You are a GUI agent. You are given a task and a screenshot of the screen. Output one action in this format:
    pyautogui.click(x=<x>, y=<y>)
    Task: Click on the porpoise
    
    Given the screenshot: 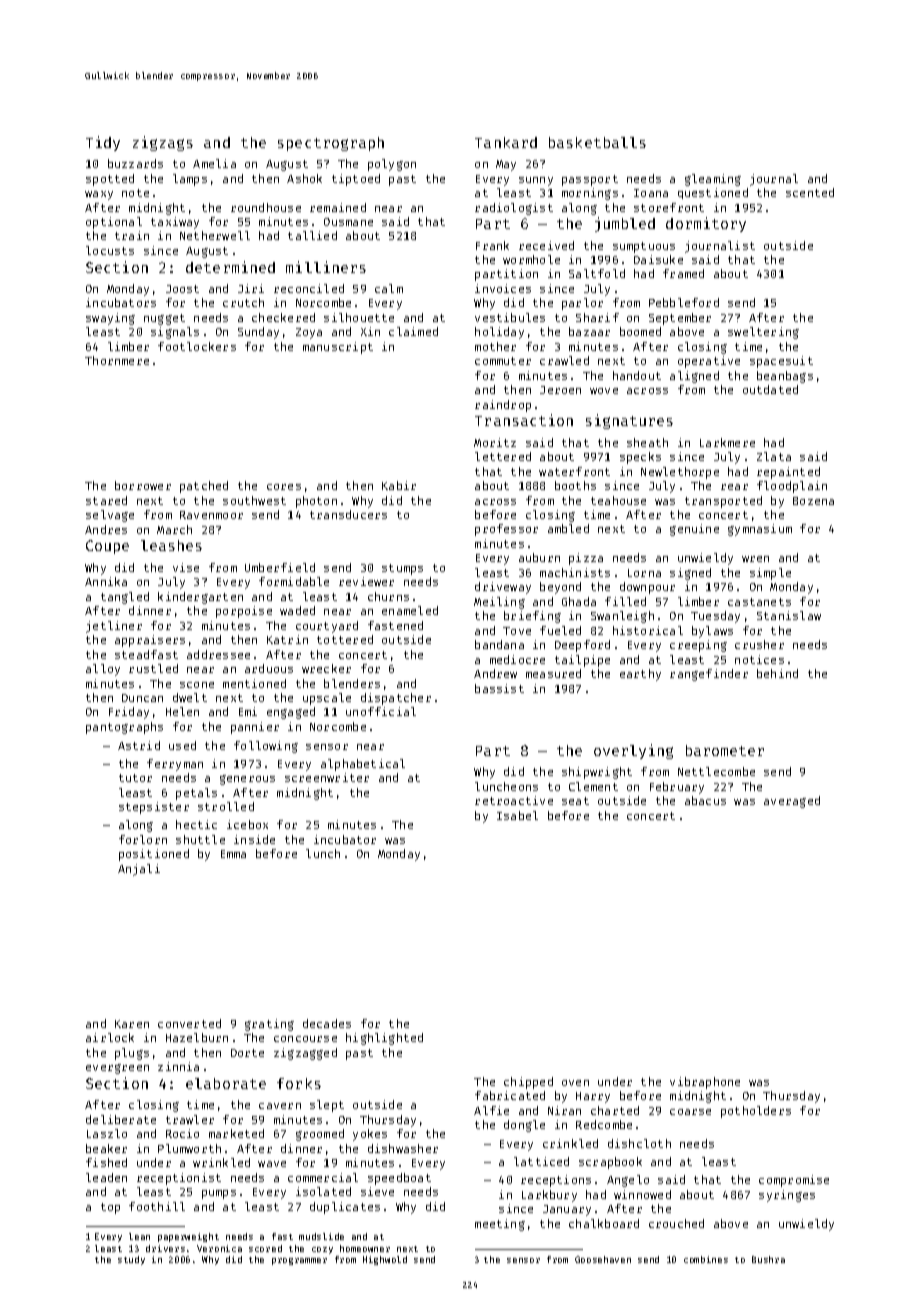 What is the action you would take?
    pyautogui.click(x=244, y=612)
